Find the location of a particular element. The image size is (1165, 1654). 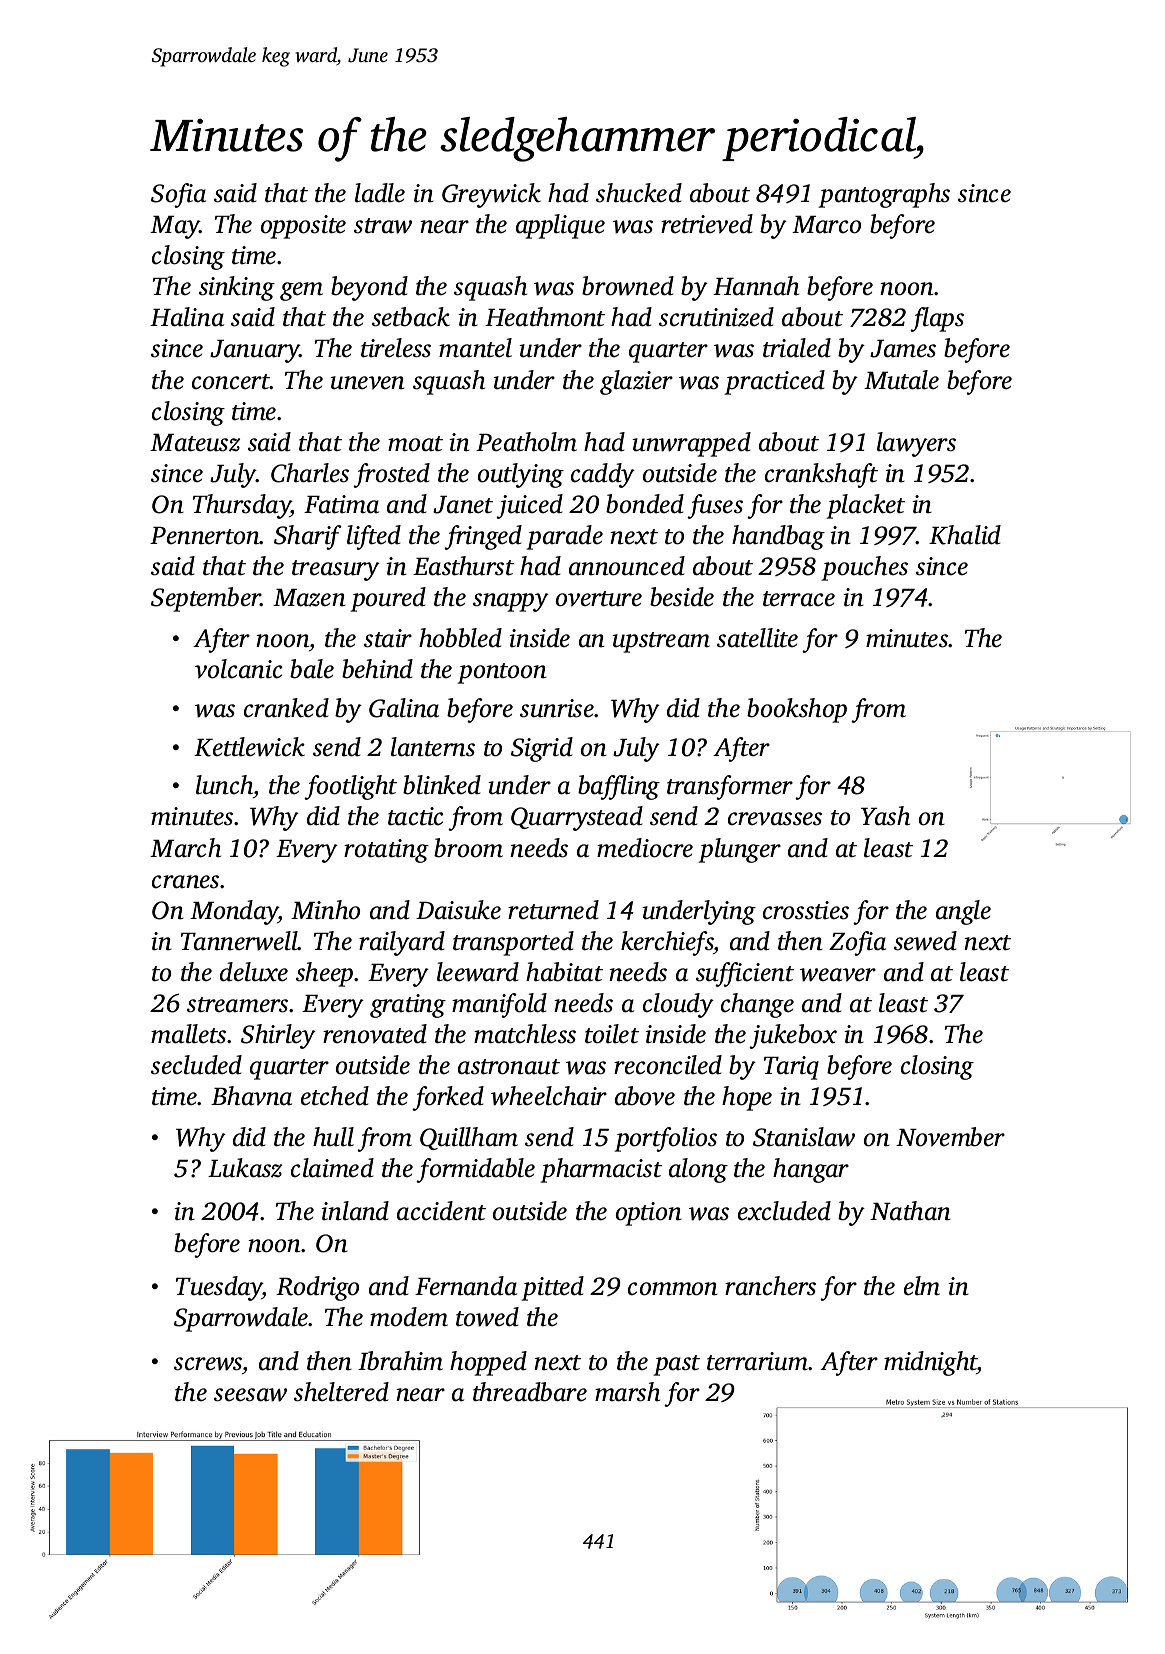

pouches is located at coordinates (864, 568).
